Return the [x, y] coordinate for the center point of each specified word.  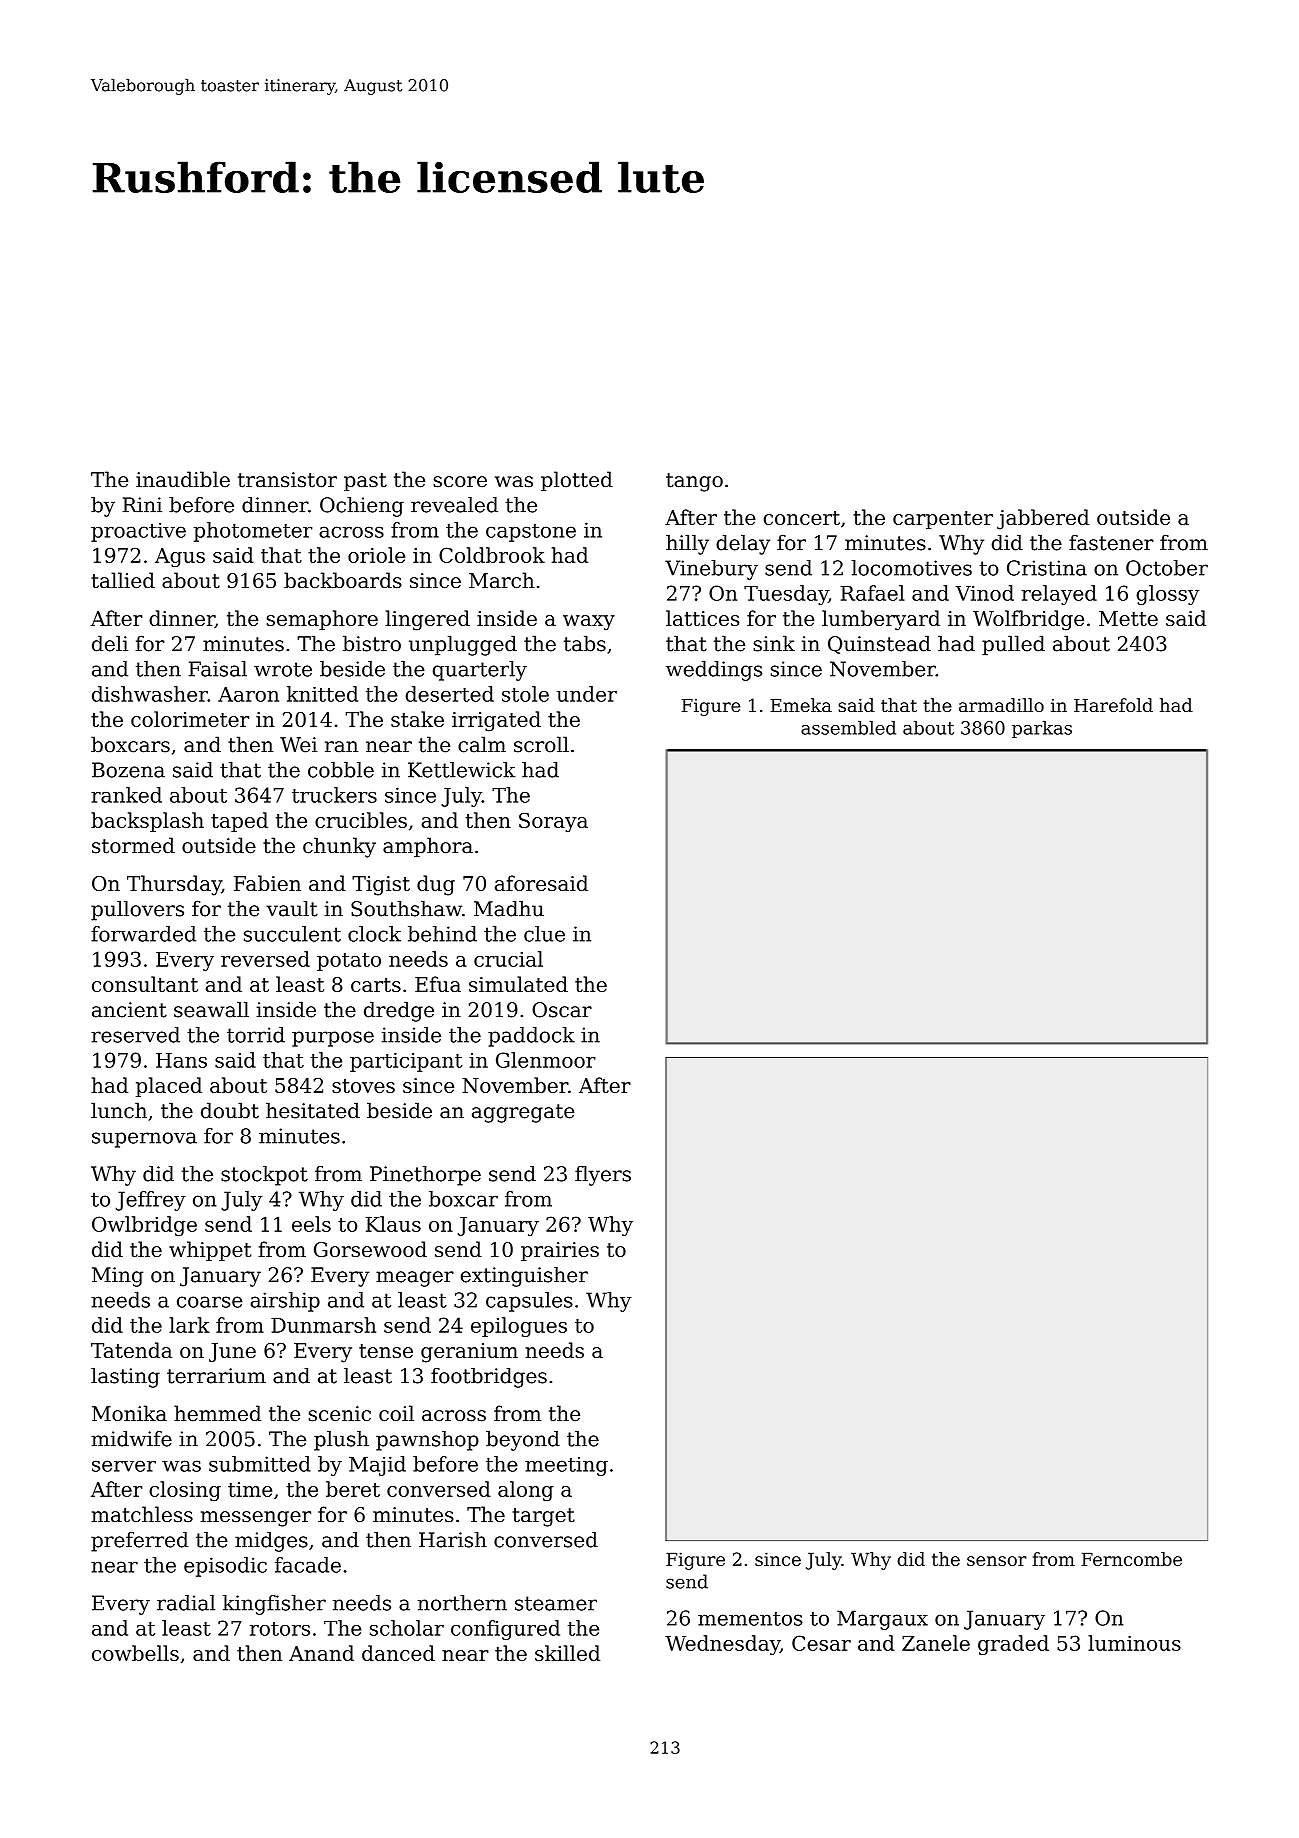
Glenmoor [546, 1060]
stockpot [264, 1176]
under [587, 694]
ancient [129, 1010]
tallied [123, 580]
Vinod [984, 593]
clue [544, 934]
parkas [1042, 729]
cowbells [135, 1653]
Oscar [562, 1010]
